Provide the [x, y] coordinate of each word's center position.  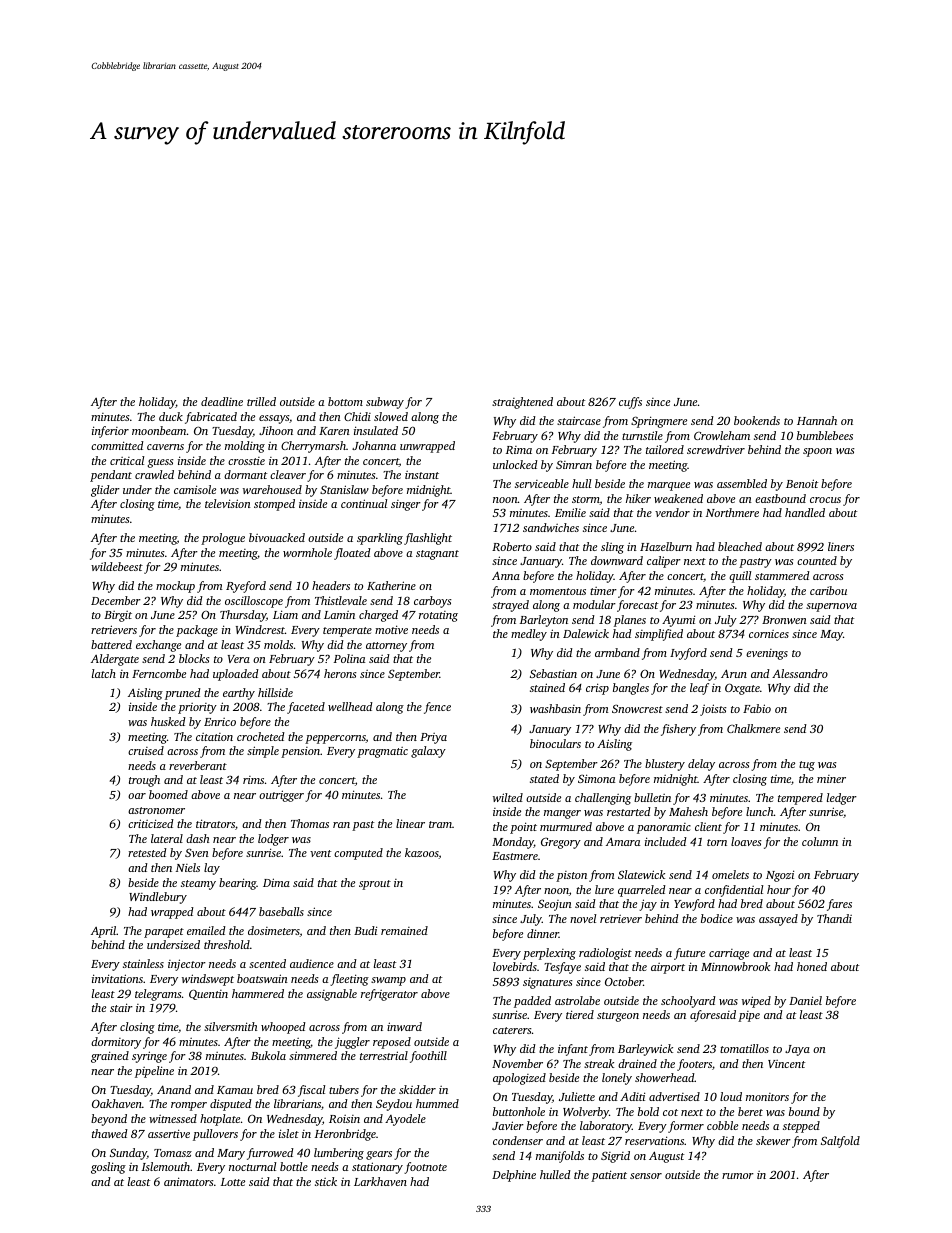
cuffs [630, 403]
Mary [231, 1154]
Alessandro [800, 673]
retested [147, 852]
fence [437, 708]
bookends [757, 420]
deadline [222, 401]
